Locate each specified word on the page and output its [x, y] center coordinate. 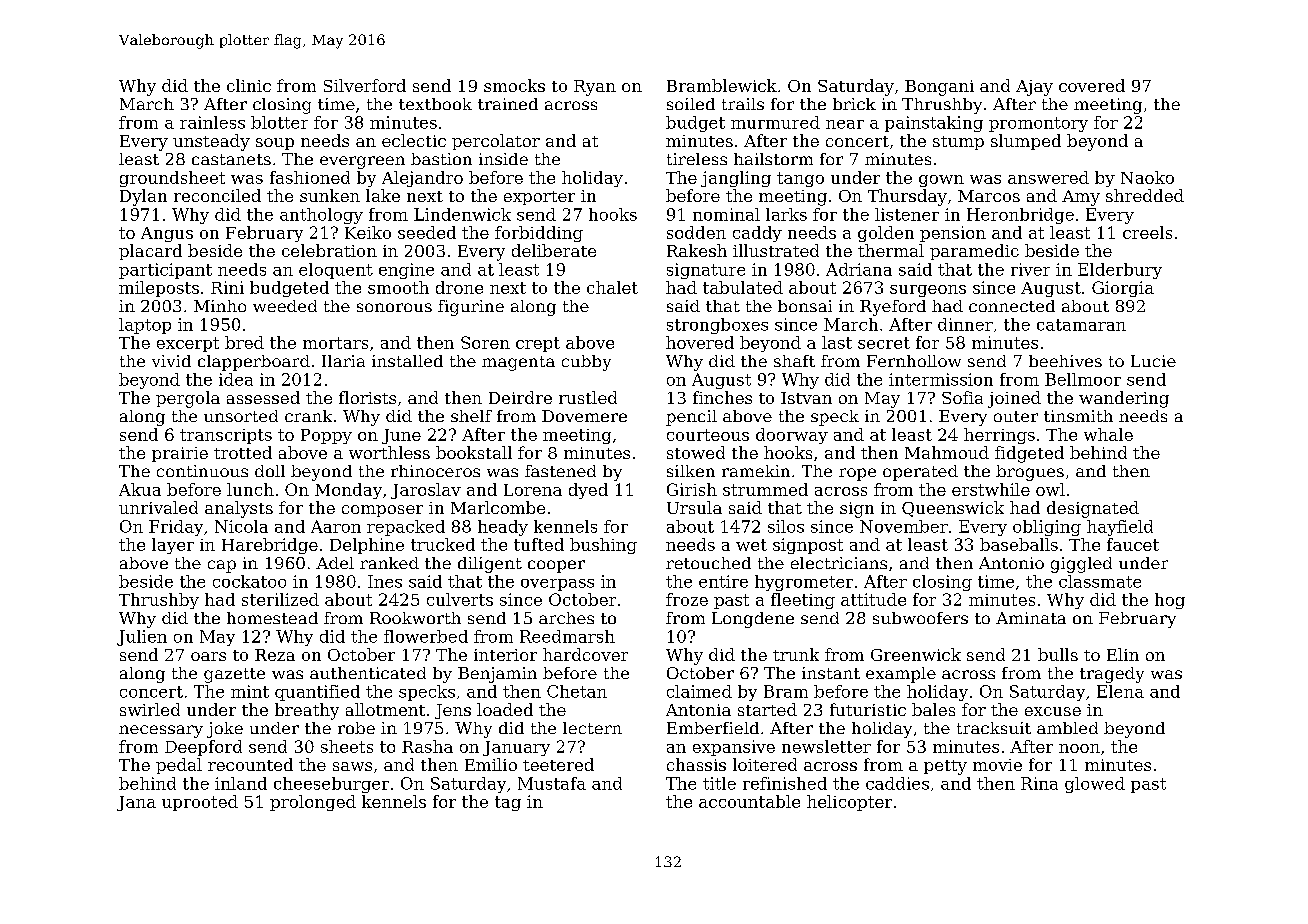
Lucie [1153, 361]
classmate [1100, 581]
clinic [249, 85]
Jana [136, 803]
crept [538, 344]
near [845, 124]
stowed [696, 452]
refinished [785, 783]
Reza [275, 655]
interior [505, 655]
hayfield [1120, 528]
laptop [145, 326]
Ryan [595, 88]
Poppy [326, 436]
